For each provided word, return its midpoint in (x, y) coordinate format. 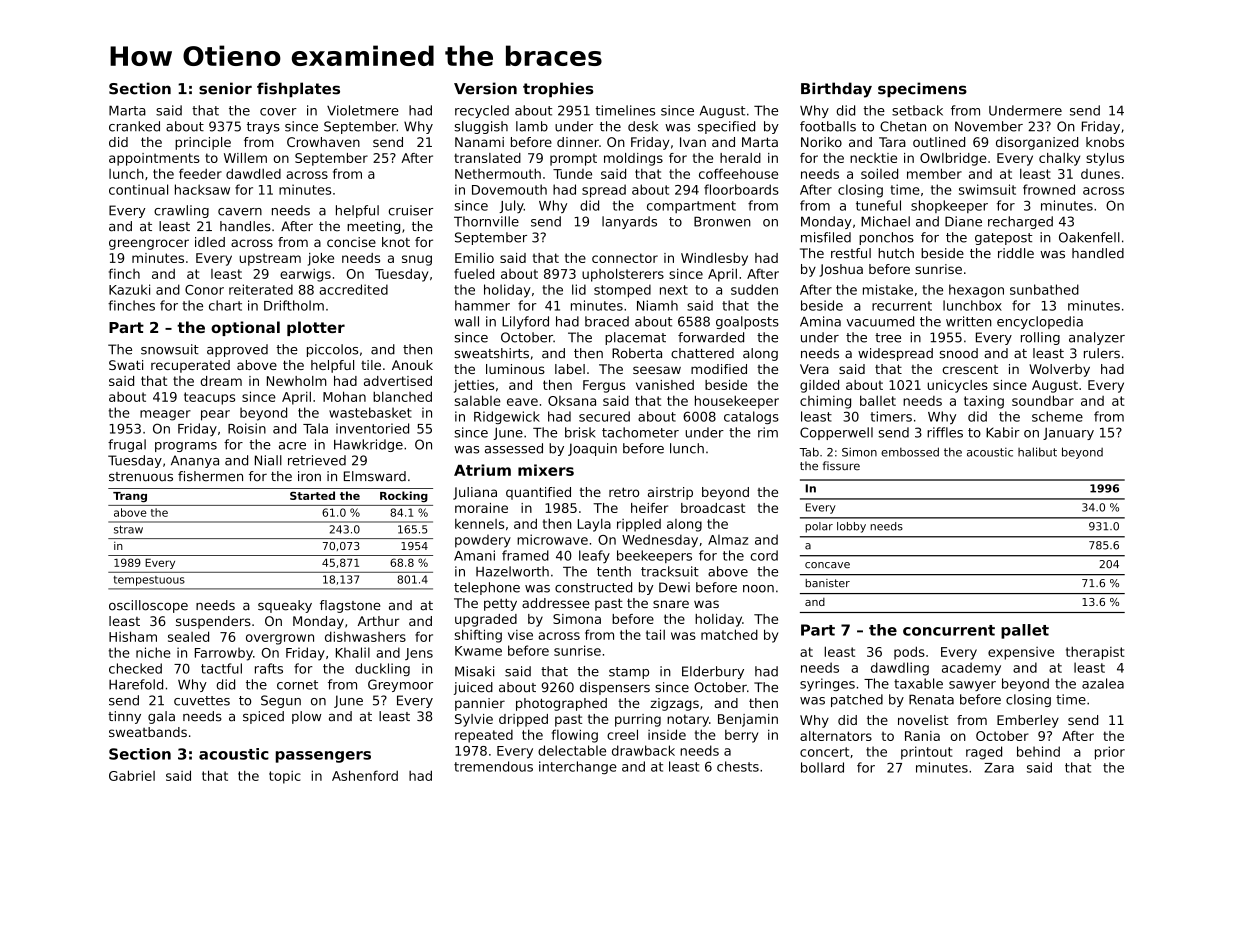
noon (758, 589)
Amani (474, 555)
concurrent (949, 630)
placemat (635, 338)
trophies (558, 90)
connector (625, 258)
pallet (1025, 631)
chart (225, 305)
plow (306, 717)
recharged (1020, 222)
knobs (1105, 142)
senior (225, 88)
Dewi (674, 587)
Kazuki (129, 289)
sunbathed (1044, 289)
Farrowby (224, 654)
